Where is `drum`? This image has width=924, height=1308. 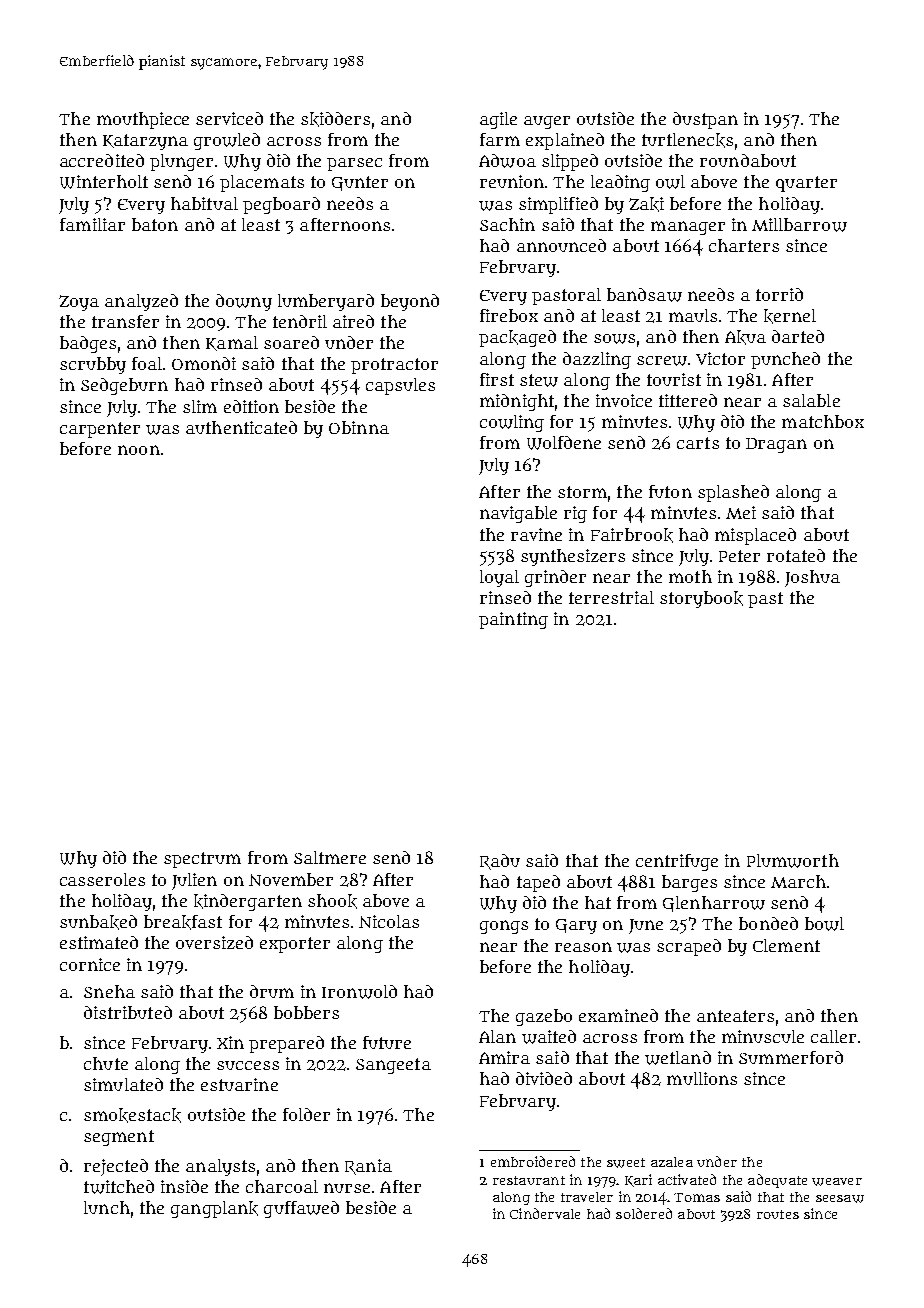 drum is located at coordinates (272, 991).
